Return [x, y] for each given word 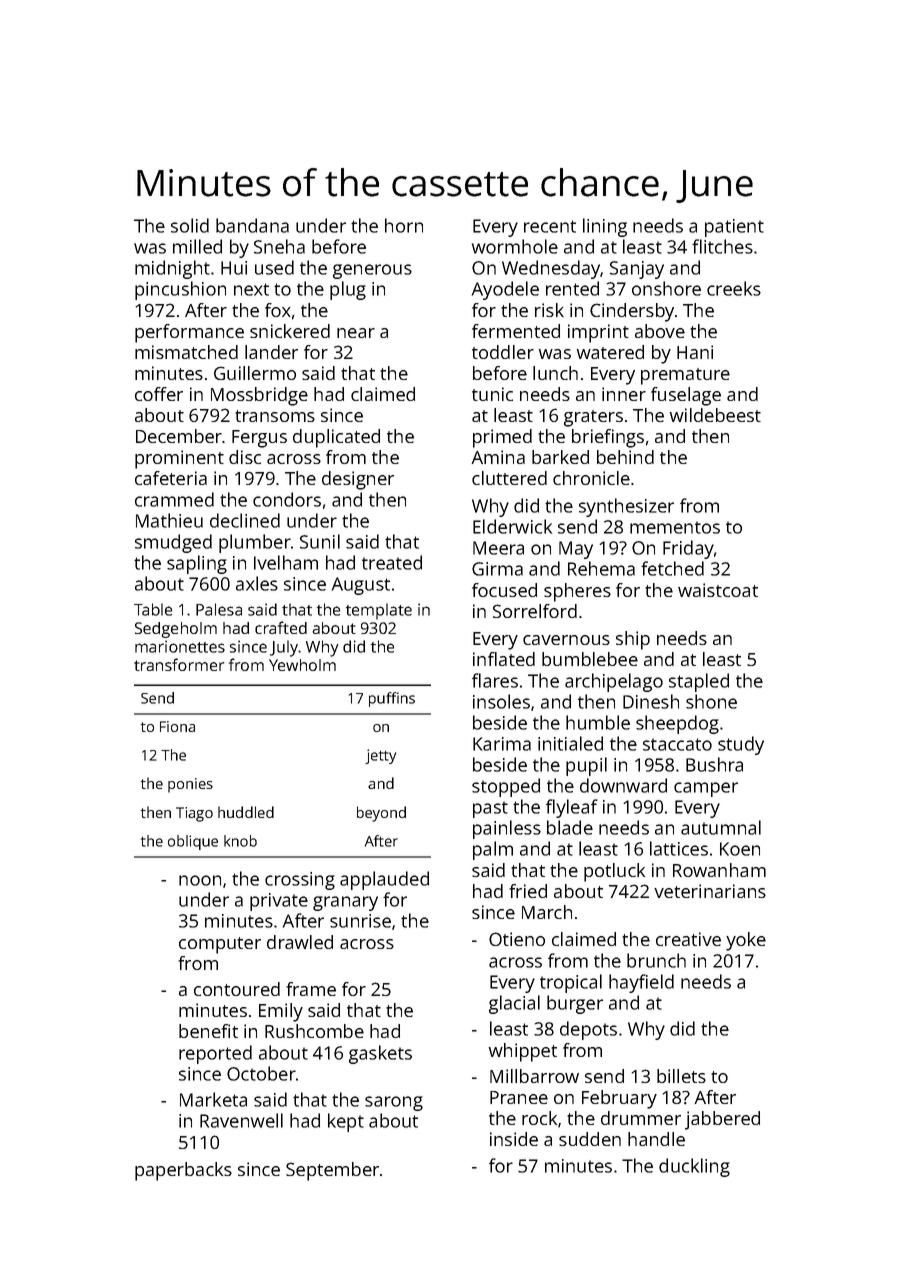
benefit [208, 1031]
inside [514, 1139]
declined [245, 520]
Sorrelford [535, 611]
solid [190, 225]
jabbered [722, 1120]
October [261, 1073]
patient [734, 228]
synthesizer [626, 507]
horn [404, 225]
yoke [746, 941]
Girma [497, 569]
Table [153, 609]
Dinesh [651, 701]
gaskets [380, 1054]
